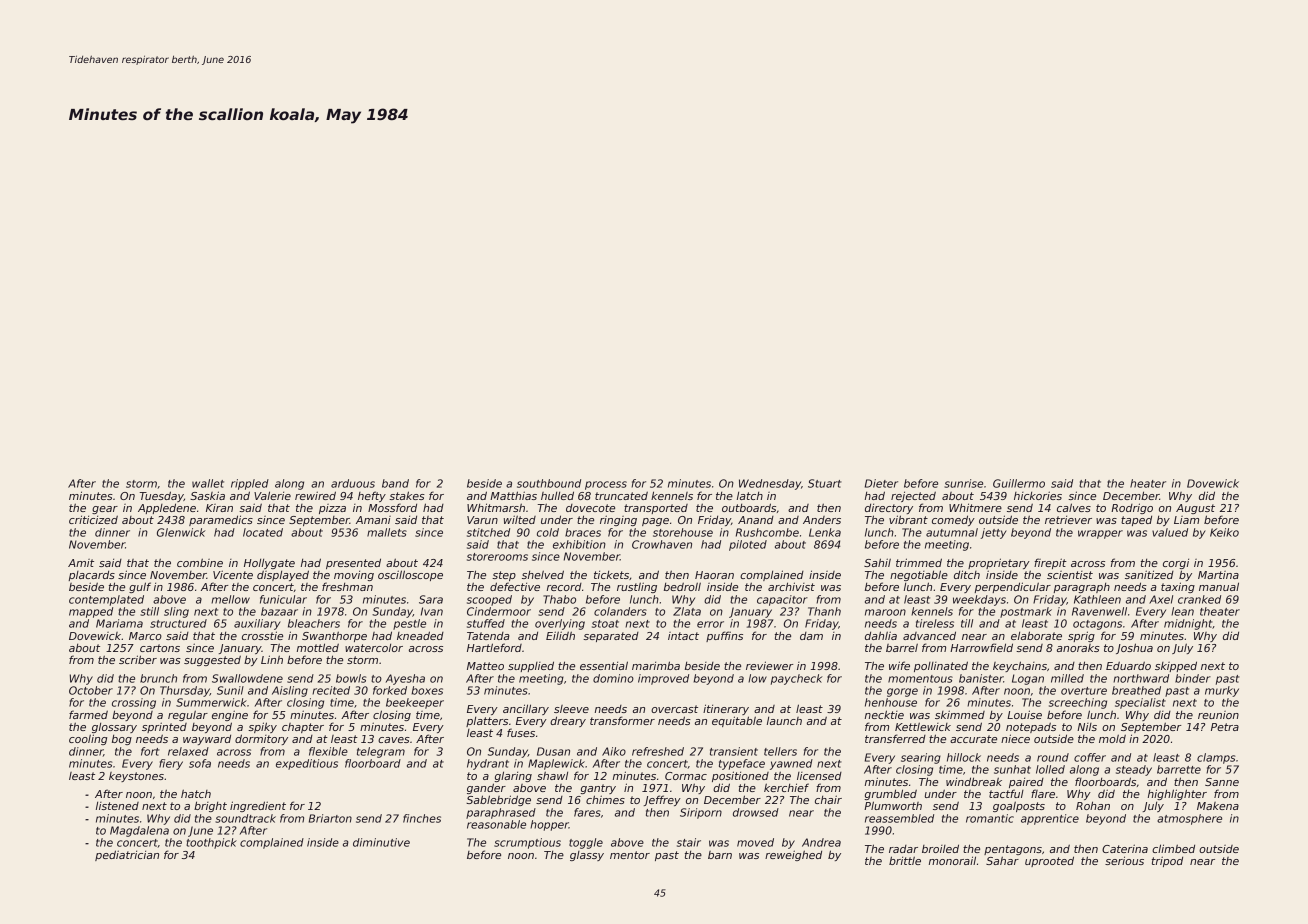  Describe the element at coordinates (571, 709) in the screenshot. I see `sleeve` at that location.
